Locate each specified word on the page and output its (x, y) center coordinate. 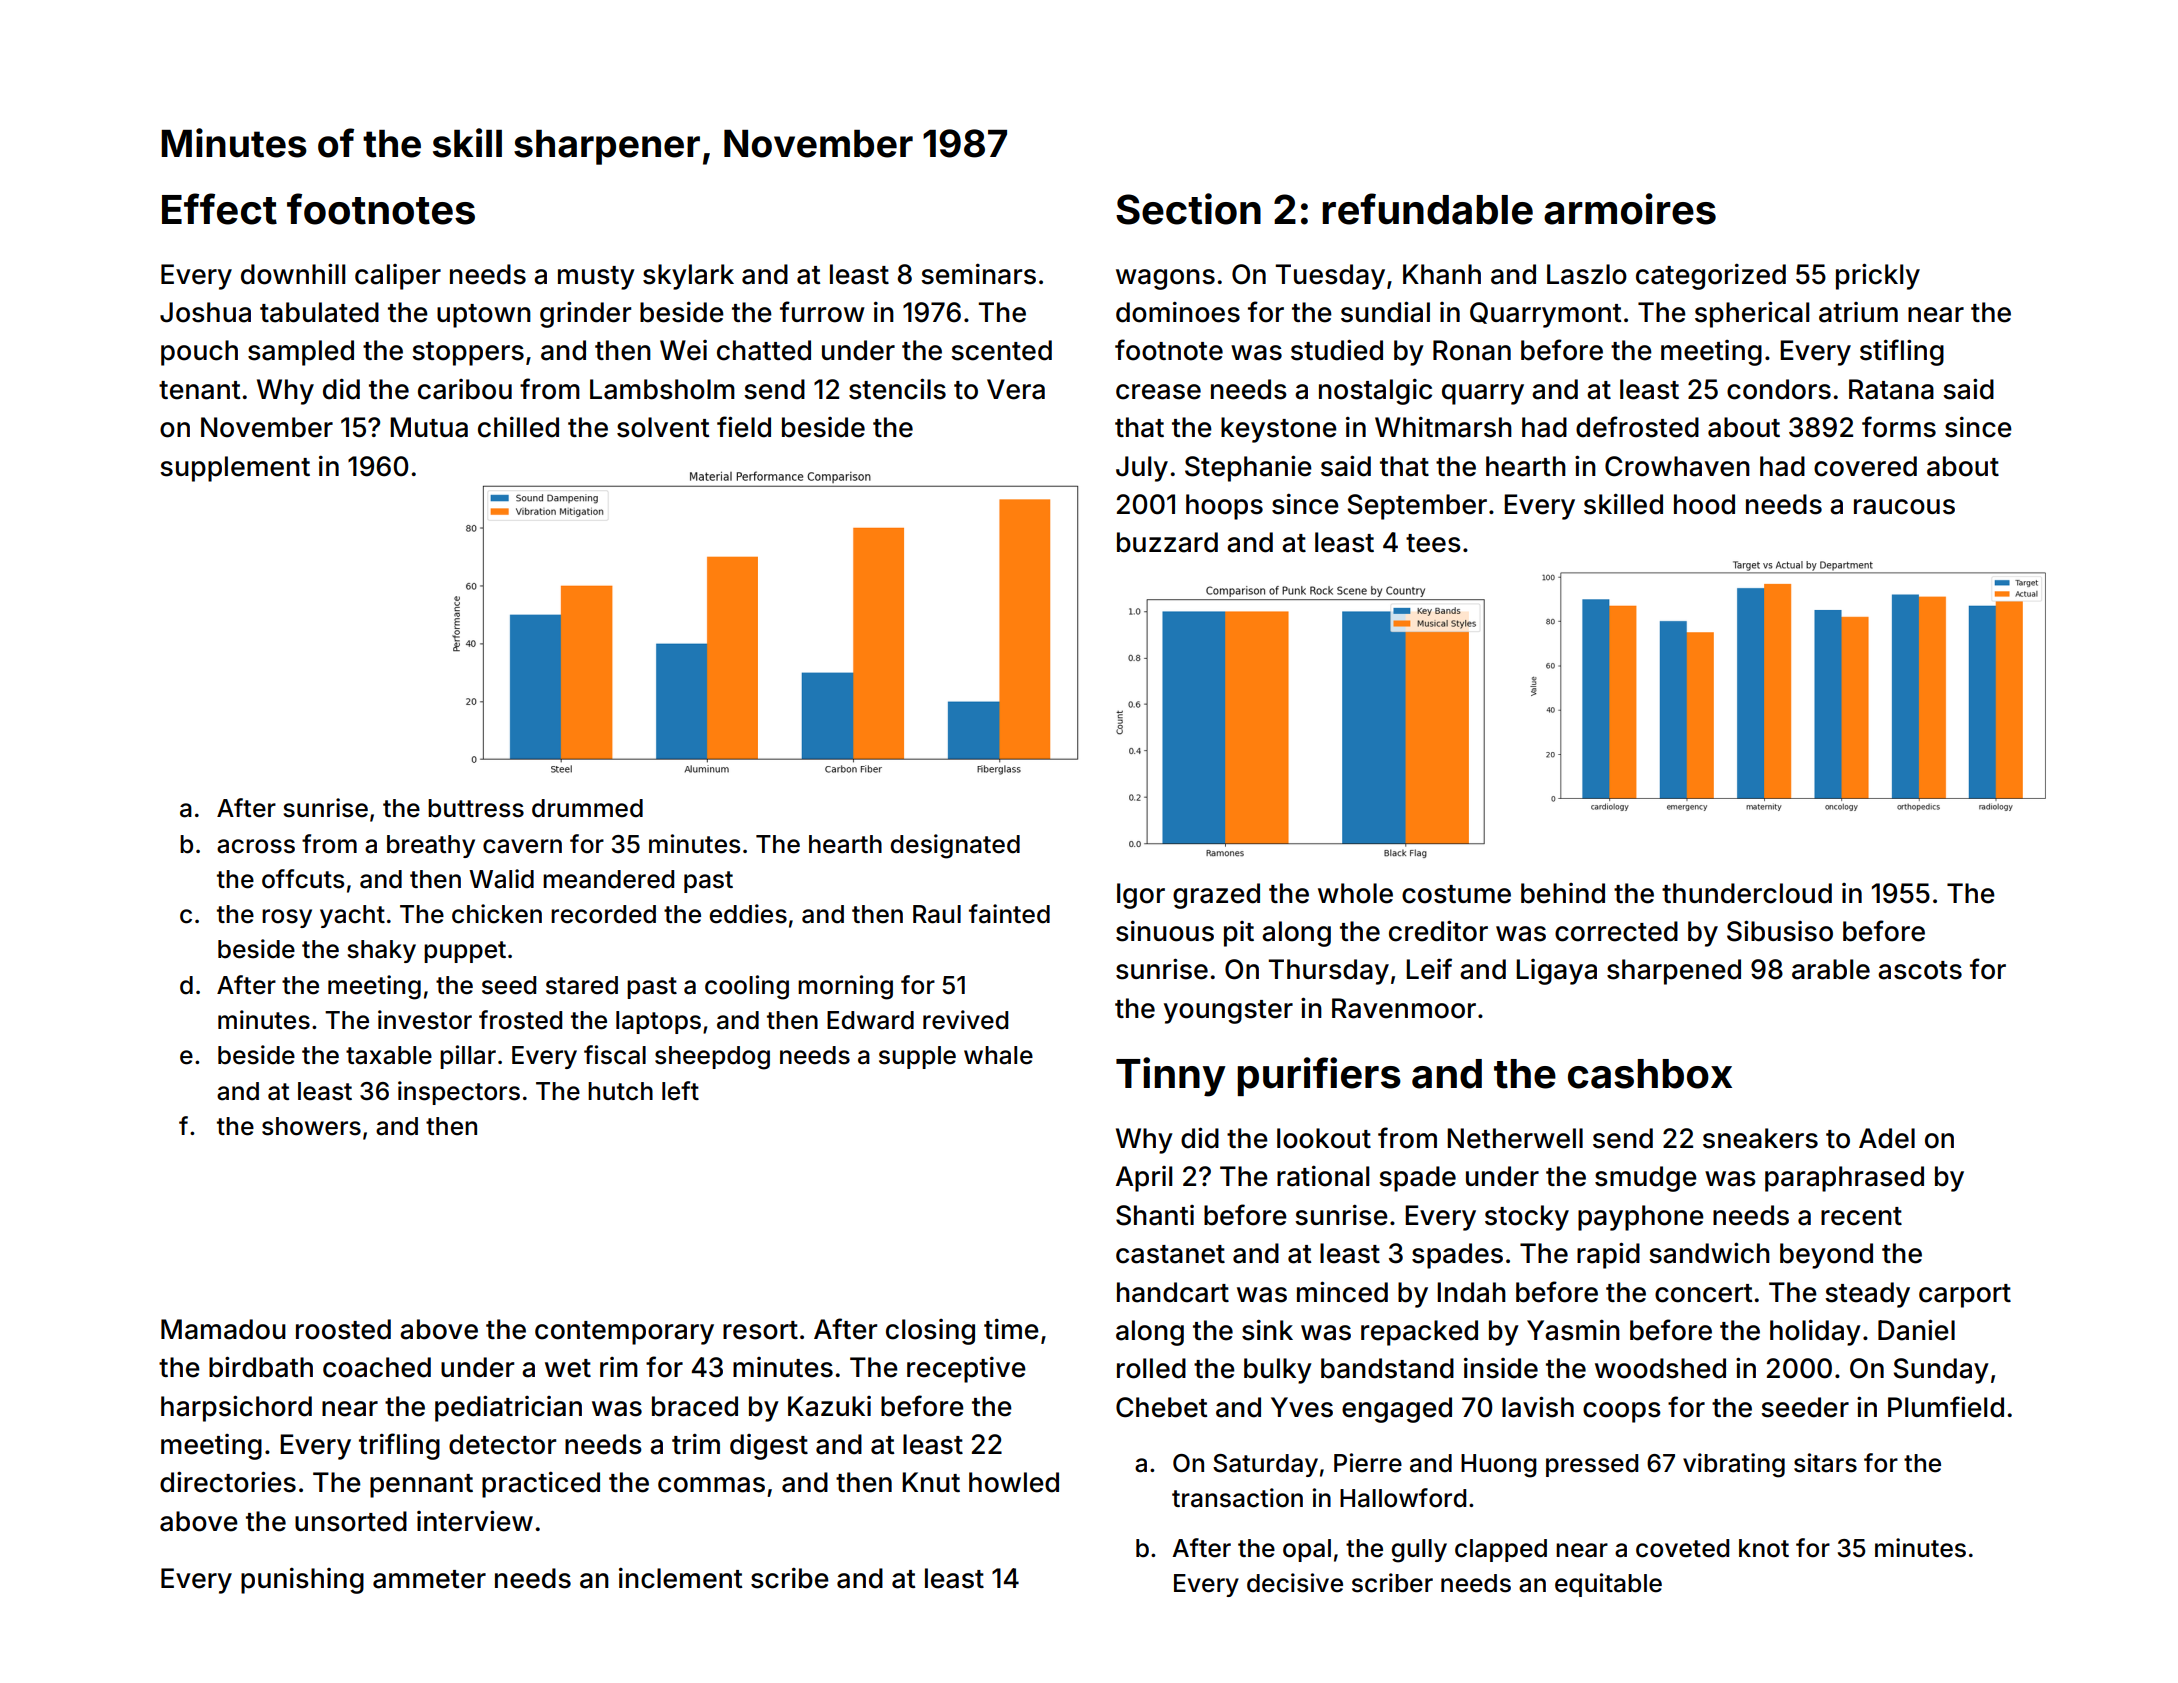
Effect (219, 209)
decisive (1295, 1583)
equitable (1608, 1585)
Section (1188, 209)
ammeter (429, 1579)
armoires (1630, 209)
